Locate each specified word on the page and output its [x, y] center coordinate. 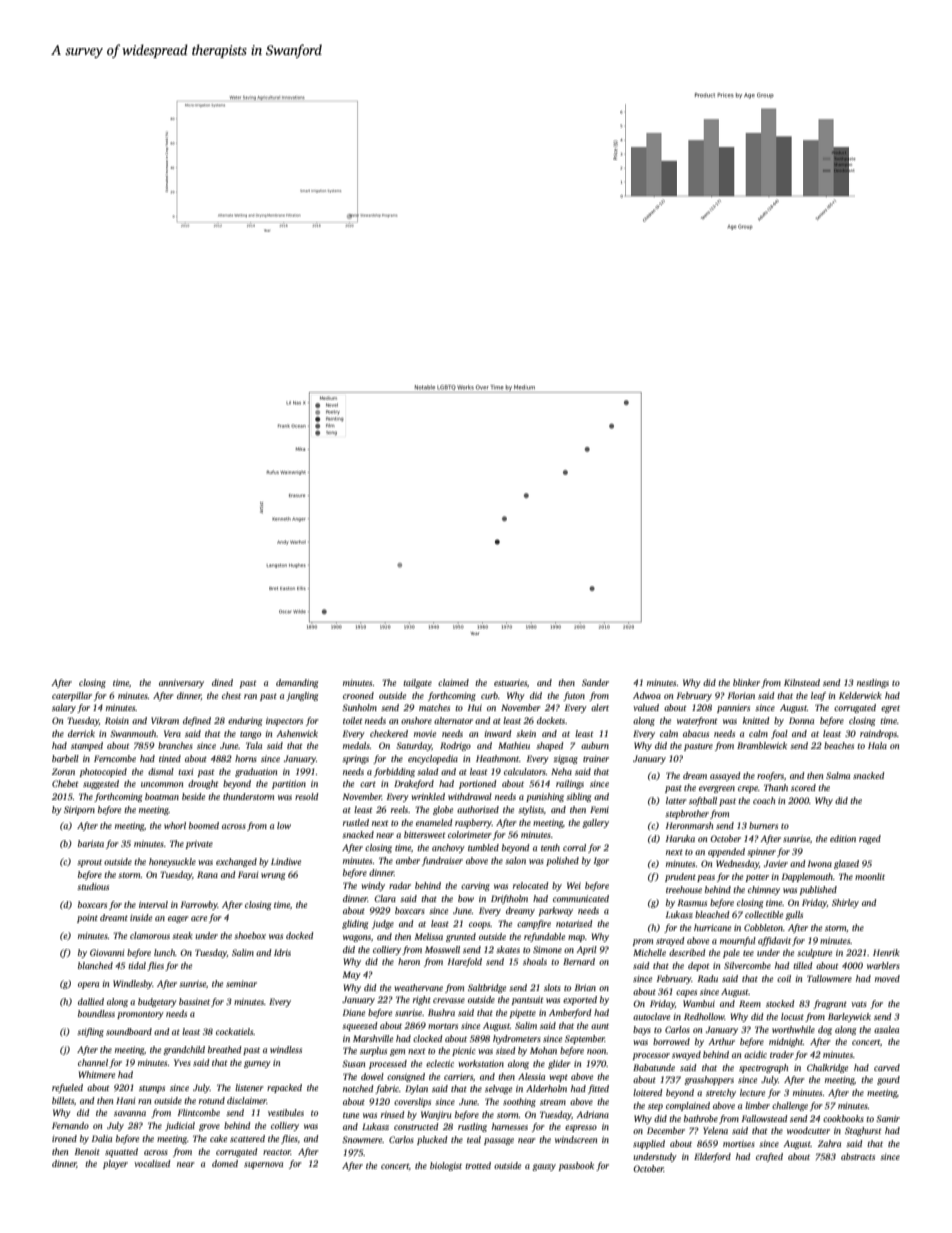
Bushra [441, 1012]
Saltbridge [487, 988]
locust [792, 1016]
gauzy [544, 1167]
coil [784, 978]
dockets [551, 720]
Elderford [712, 1157]
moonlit [870, 876]
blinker [746, 682]
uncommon [162, 784]
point [87, 918]
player [115, 1164]
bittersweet [425, 834]
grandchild [184, 1050]
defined [197, 721]
